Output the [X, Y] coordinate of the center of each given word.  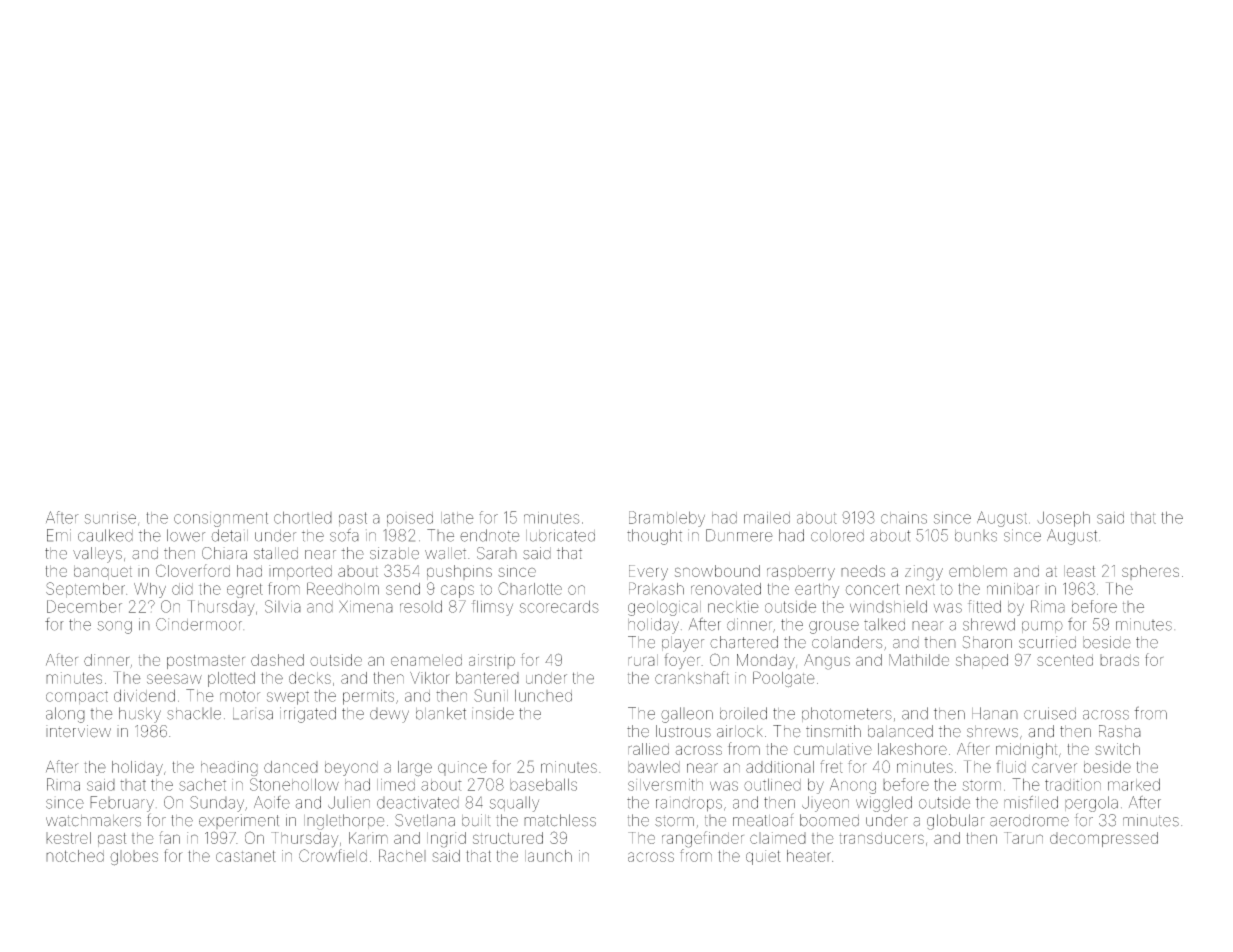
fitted [984, 606]
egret [245, 590]
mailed [767, 518]
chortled [303, 517]
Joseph [1063, 519]
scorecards [559, 606]
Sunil [491, 695]
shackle [194, 714]
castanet [246, 856]
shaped [982, 661]
